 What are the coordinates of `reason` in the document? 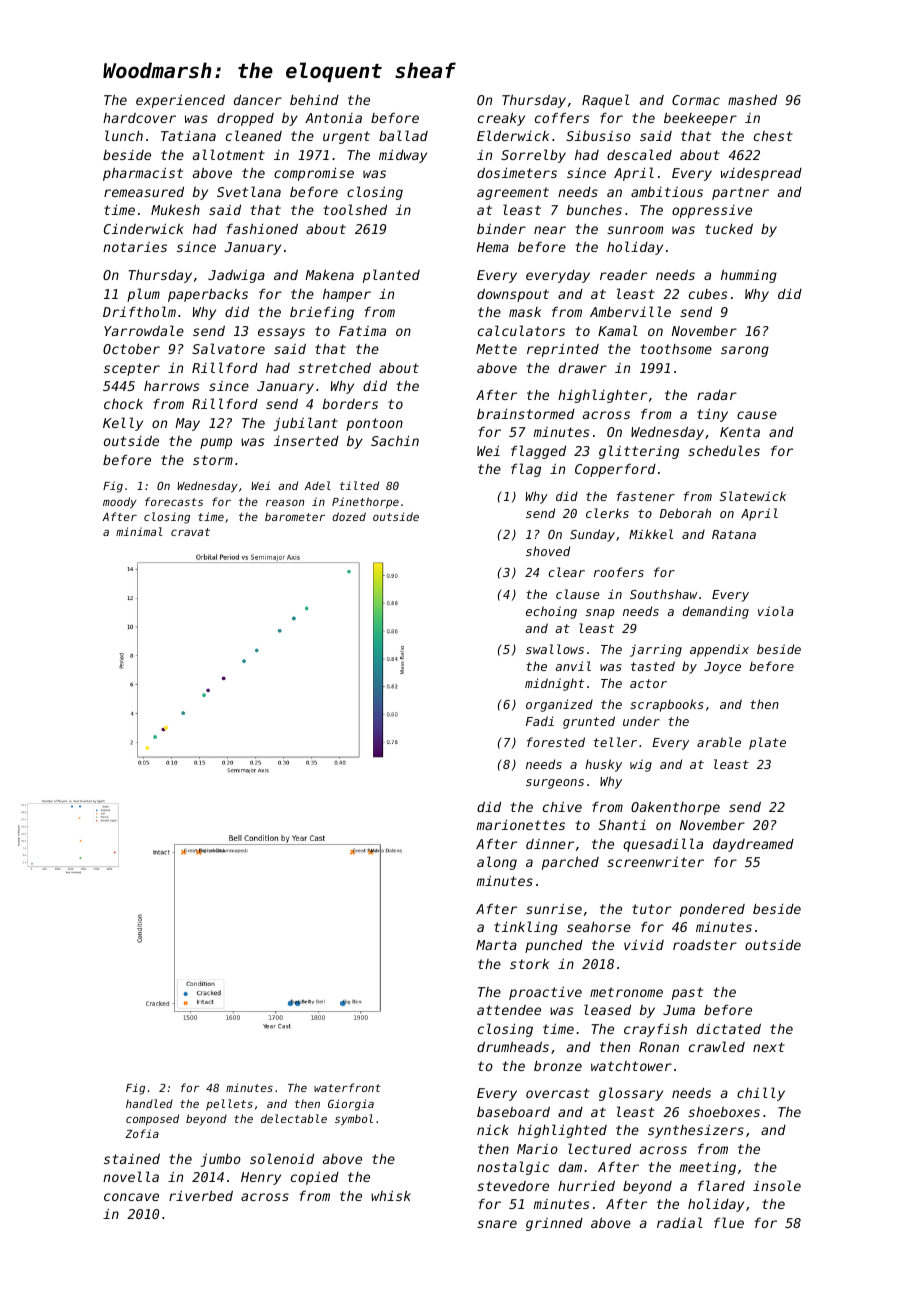 It's located at (285, 503).
